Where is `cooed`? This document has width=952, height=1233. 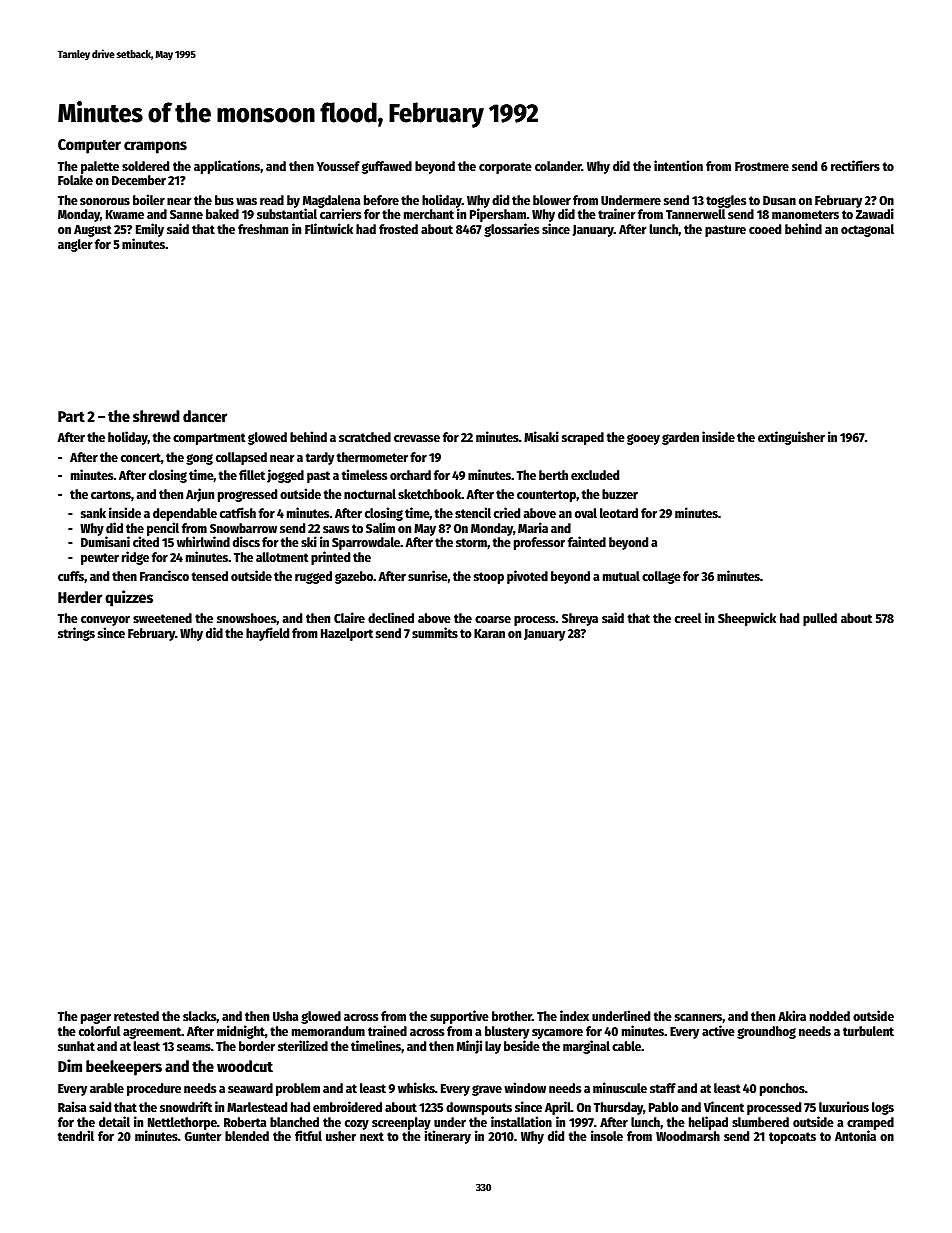 cooed is located at coordinates (765, 229).
